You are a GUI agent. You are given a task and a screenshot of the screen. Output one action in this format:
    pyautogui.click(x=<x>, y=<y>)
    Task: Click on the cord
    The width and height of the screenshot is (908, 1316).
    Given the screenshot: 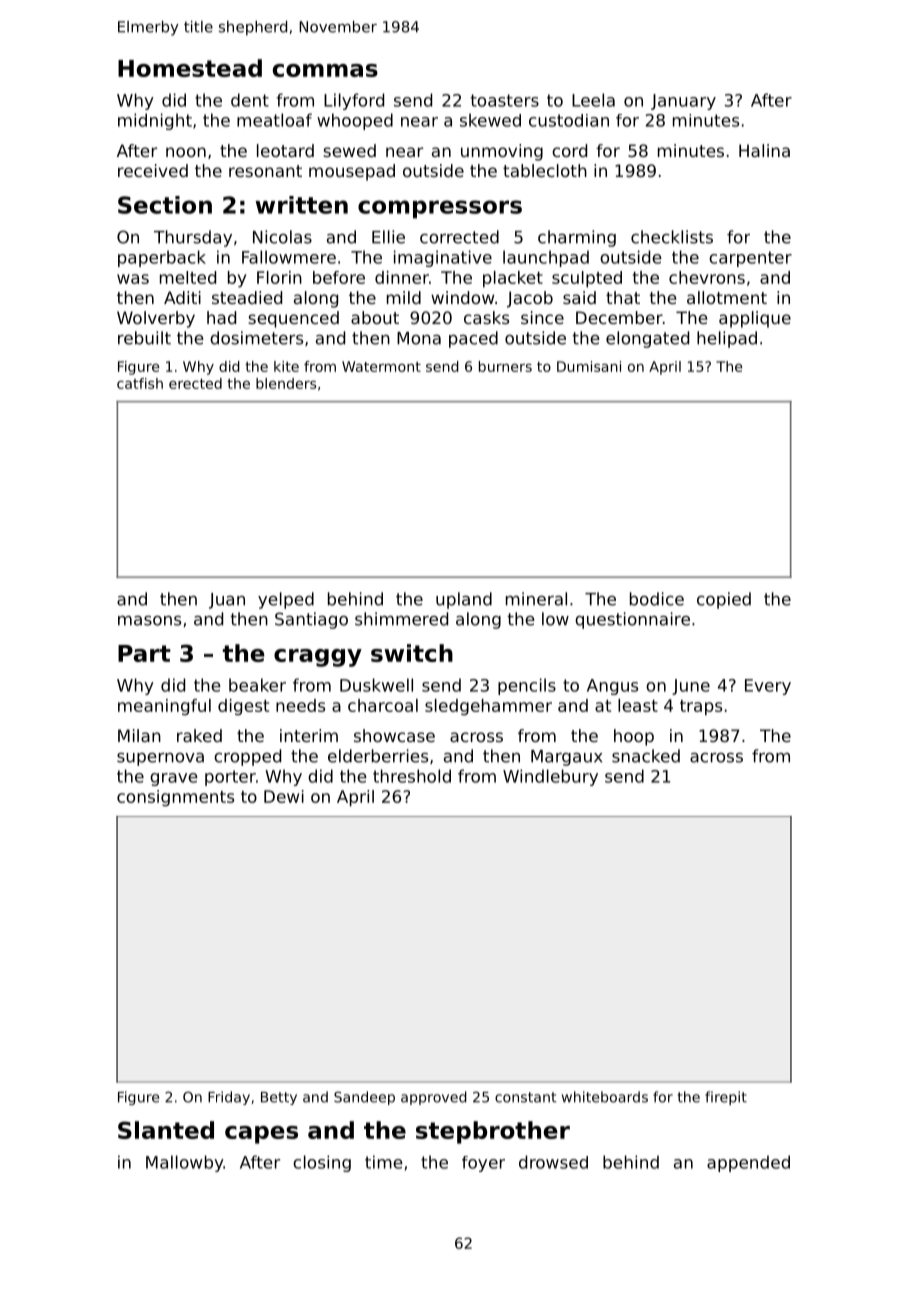 What is the action you would take?
    pyautogui.click(x=569, y=150)
